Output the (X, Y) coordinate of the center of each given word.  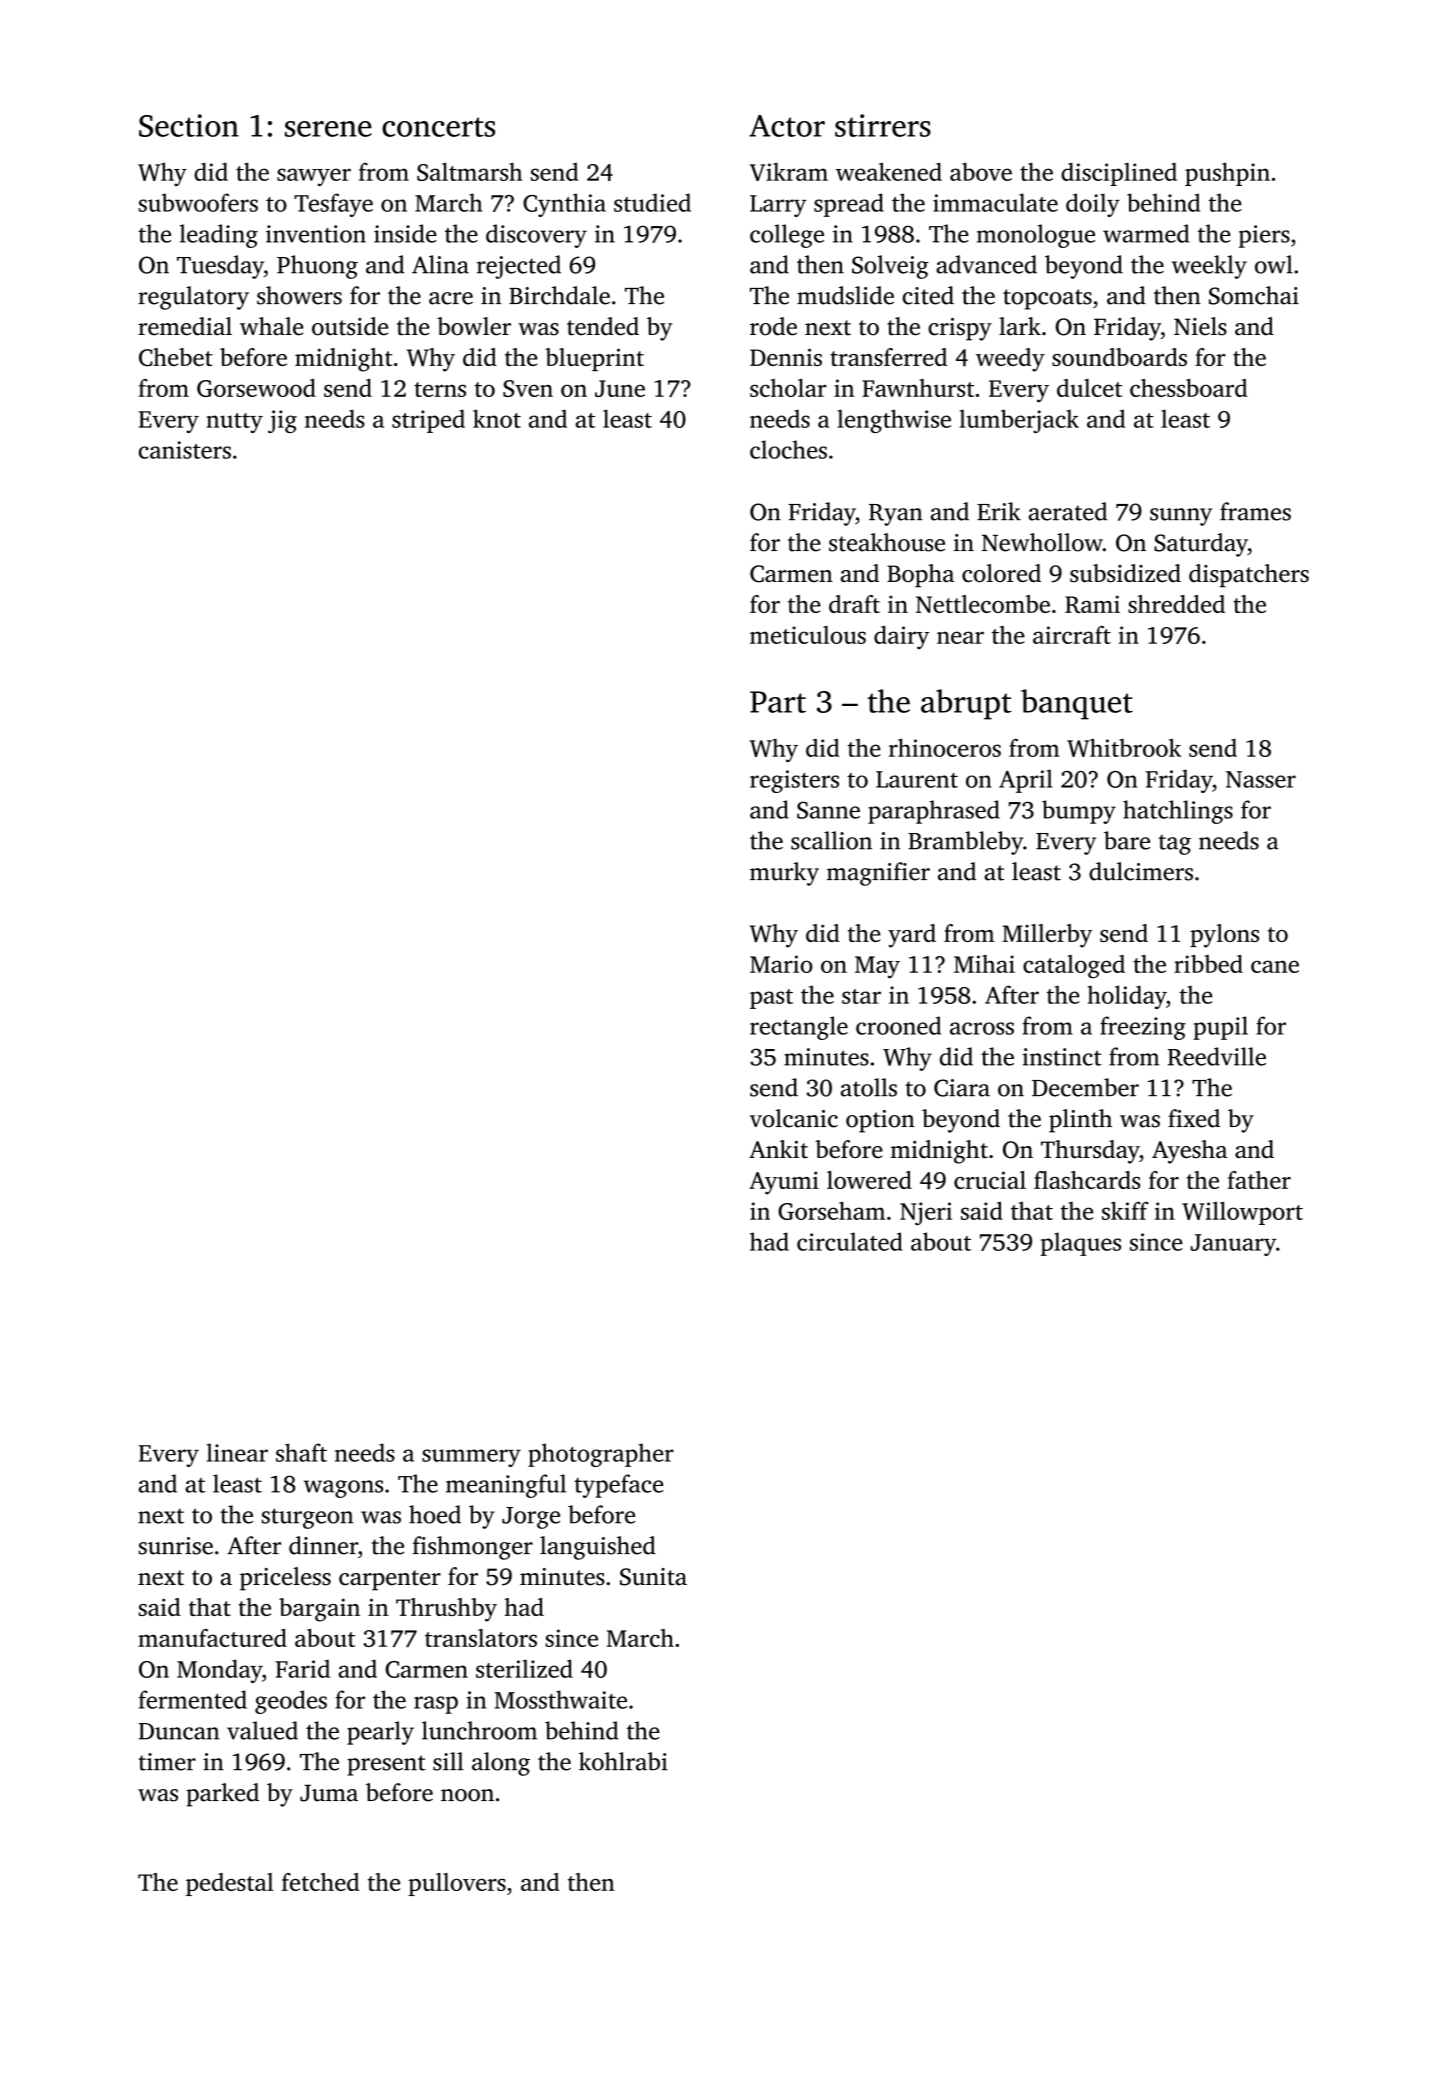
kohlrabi (623, 1761)
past (771, 999)
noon (467, 1795)
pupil (1220, 1028)
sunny (1181, 517)
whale (271, 326)
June (620, 388)
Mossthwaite (560, 1699)
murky (784, 874)
